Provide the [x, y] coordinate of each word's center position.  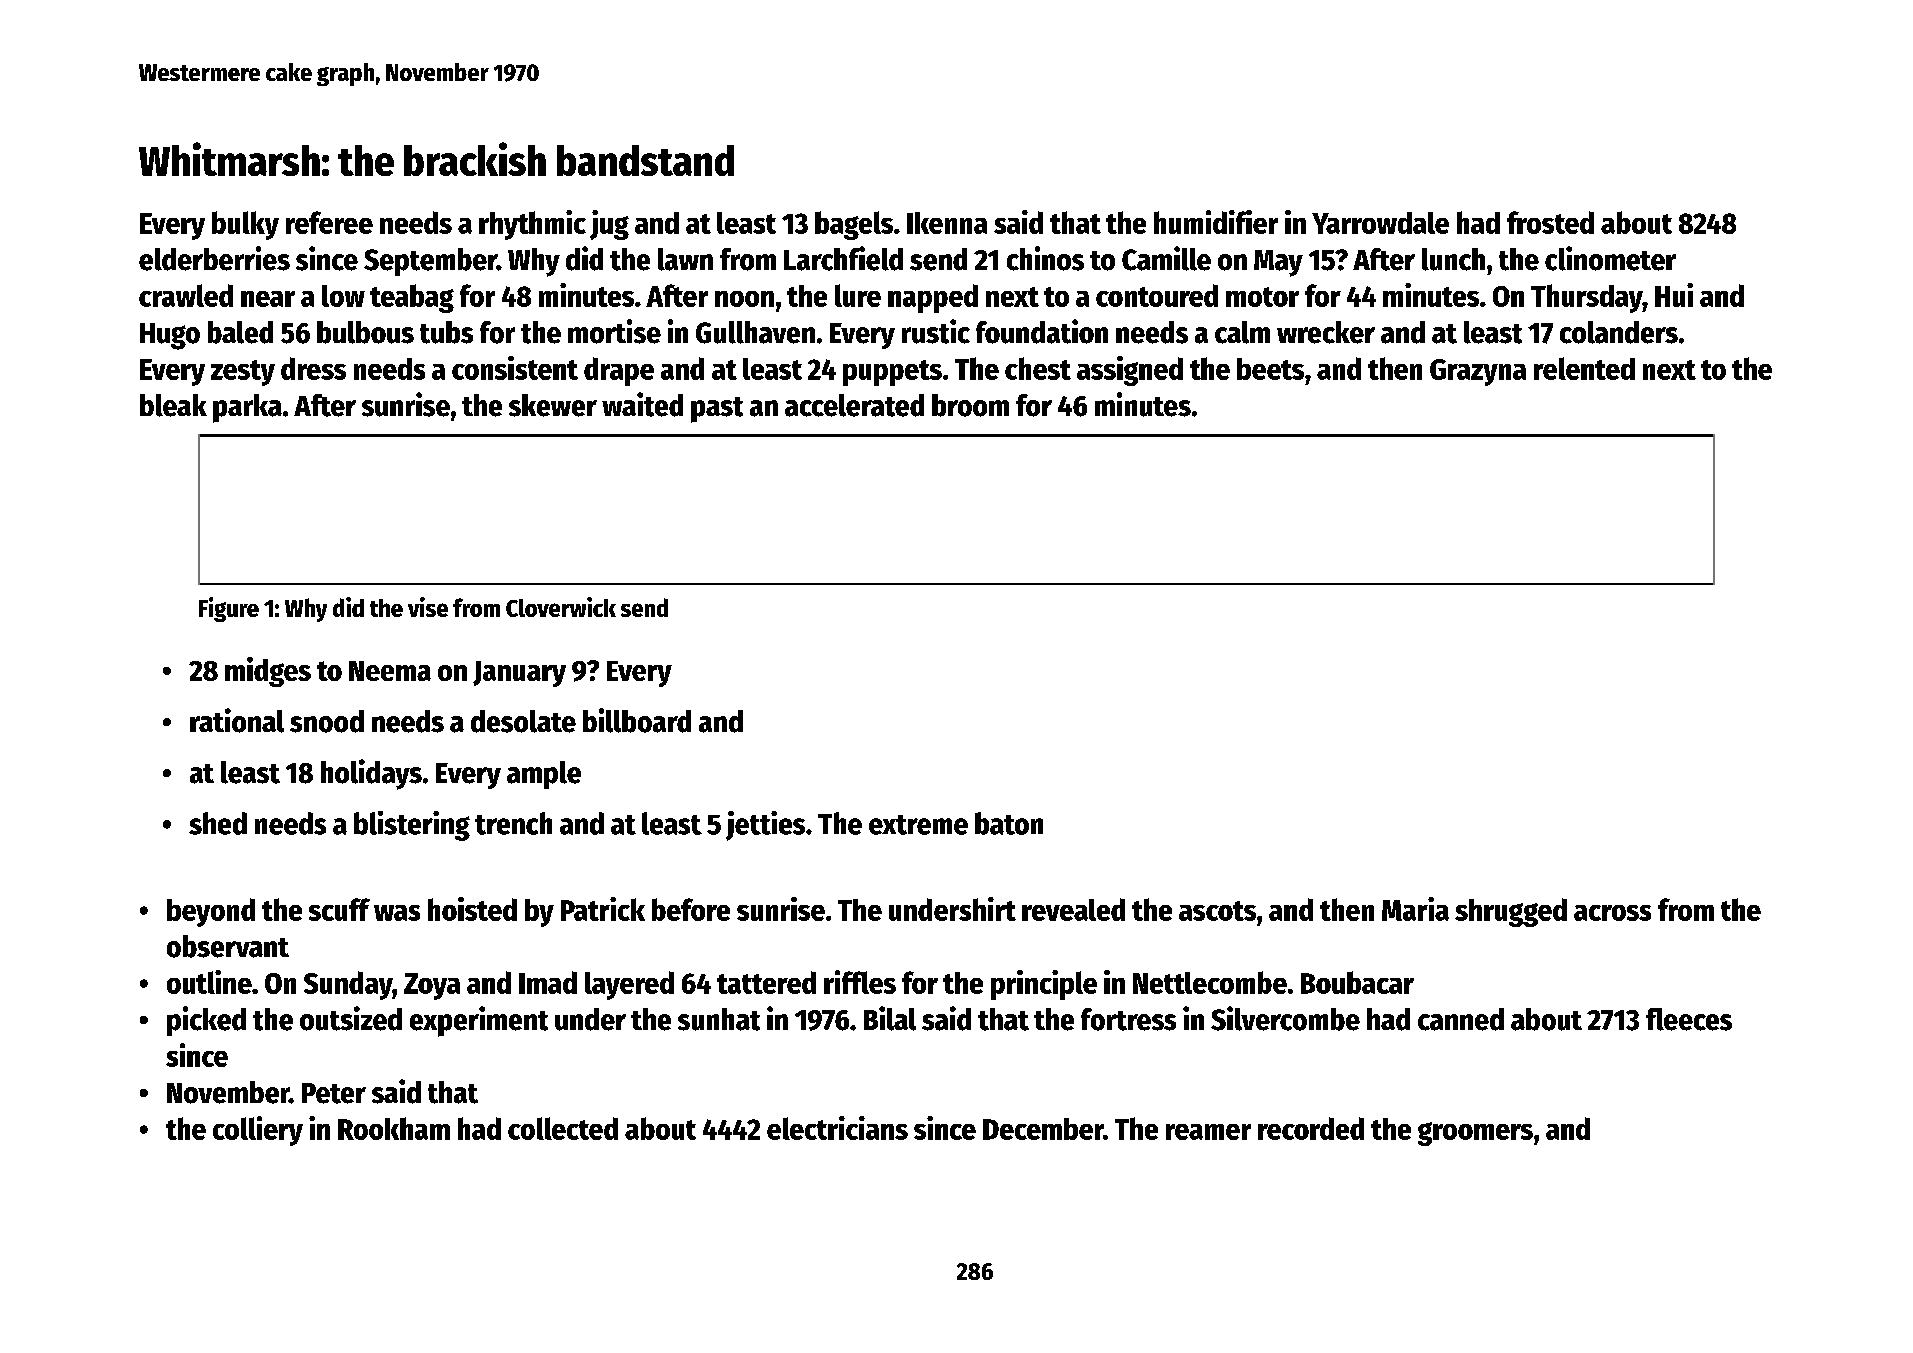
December [1043, 1129]
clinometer [1610, 258]
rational [237, 720]
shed [218, 823]
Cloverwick [561, 607]
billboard [637, 720]
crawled [186, 295]
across [1612, 913]
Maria [1415, 909]
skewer [553, 405]
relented [1584, 368]
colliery [258, 1131]
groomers [1475, 1134]
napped [933, 298]
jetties [765, 826]
